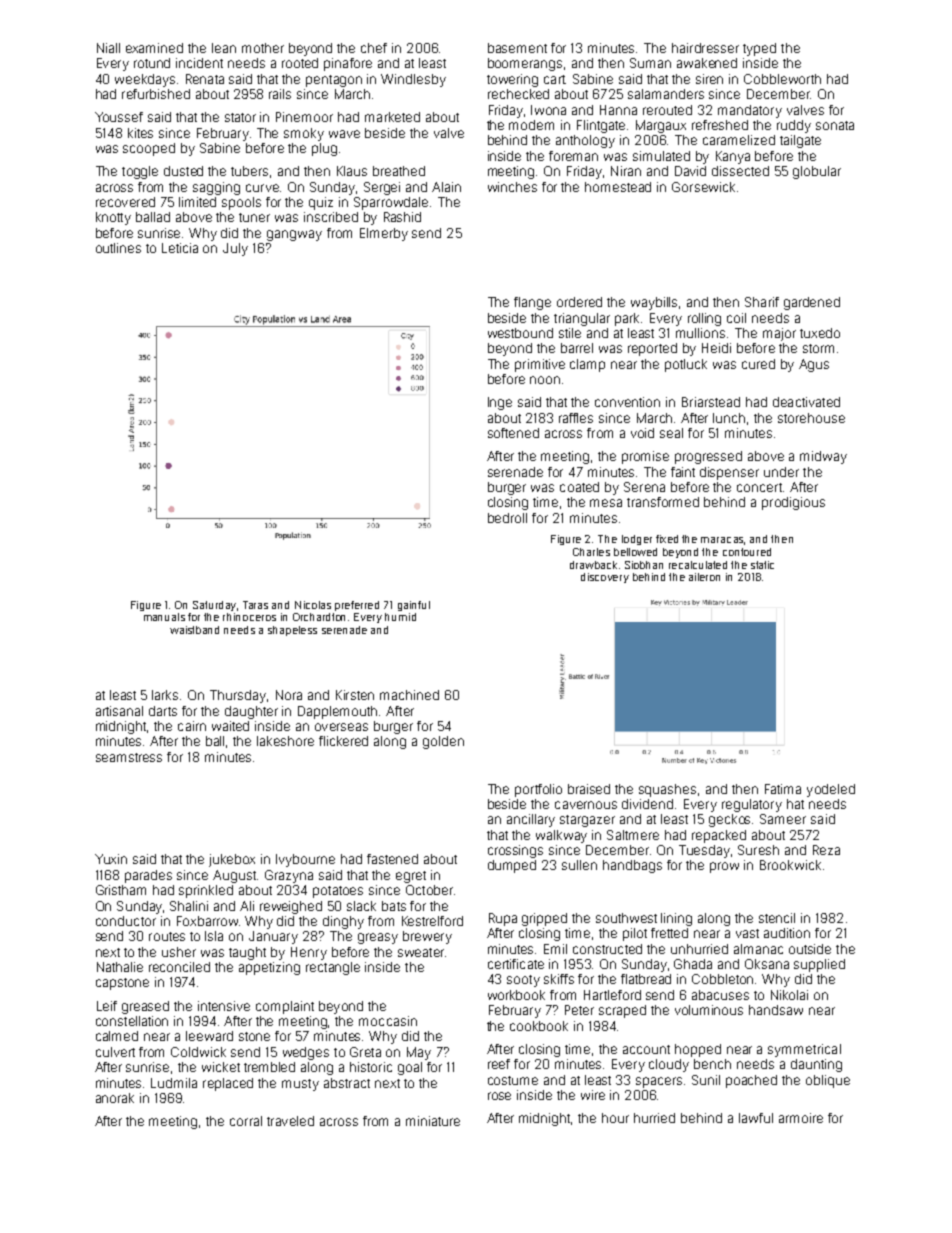 This image has height=1233, width=952. What do you see at coordinates (517, 48) in the image?
I see `basement` at bounding box center [517, 48].
